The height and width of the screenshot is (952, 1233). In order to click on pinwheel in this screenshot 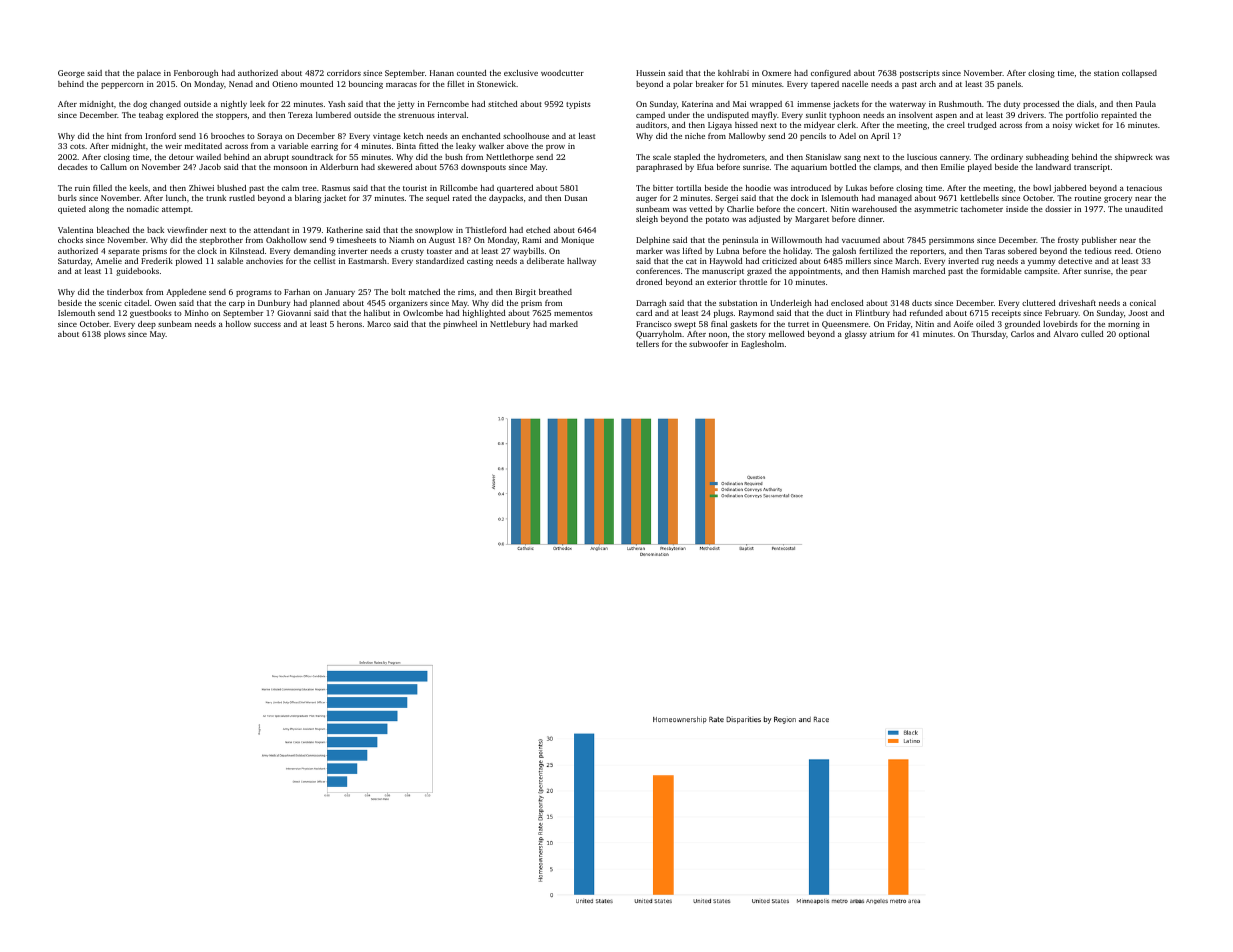, I will do `click(460, 325)`.
